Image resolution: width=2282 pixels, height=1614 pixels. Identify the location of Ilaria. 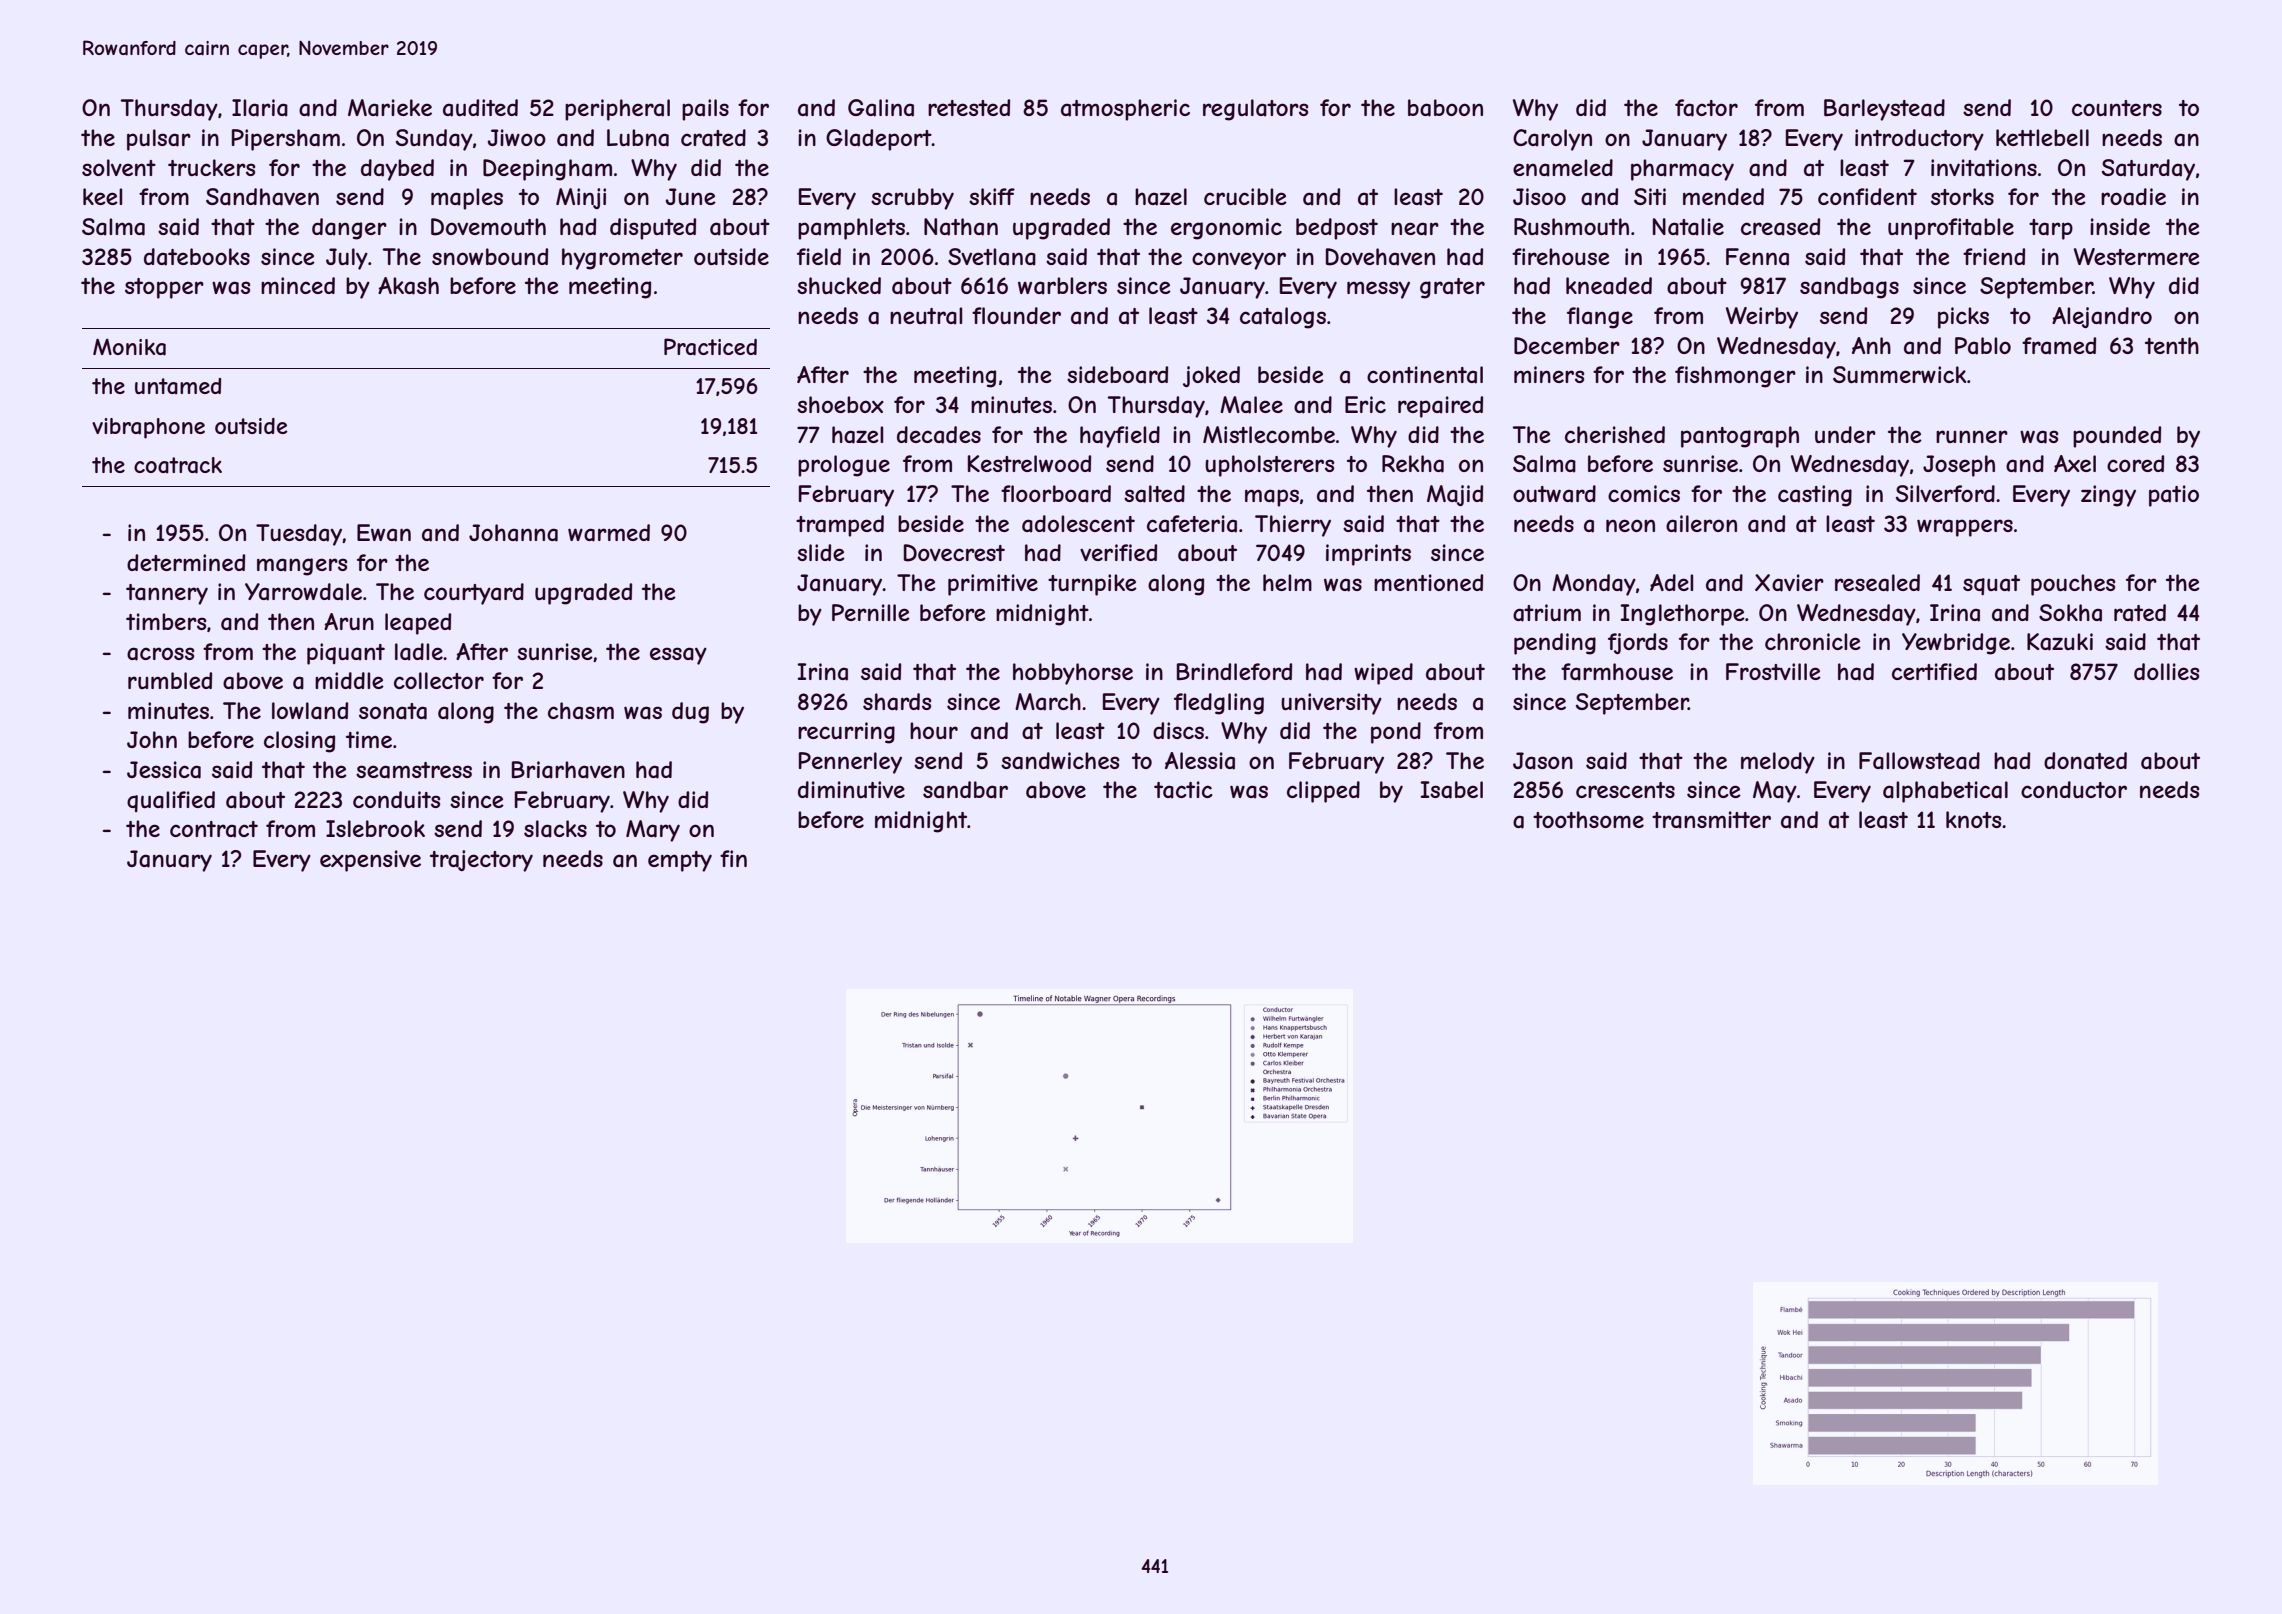
(260, 108).
